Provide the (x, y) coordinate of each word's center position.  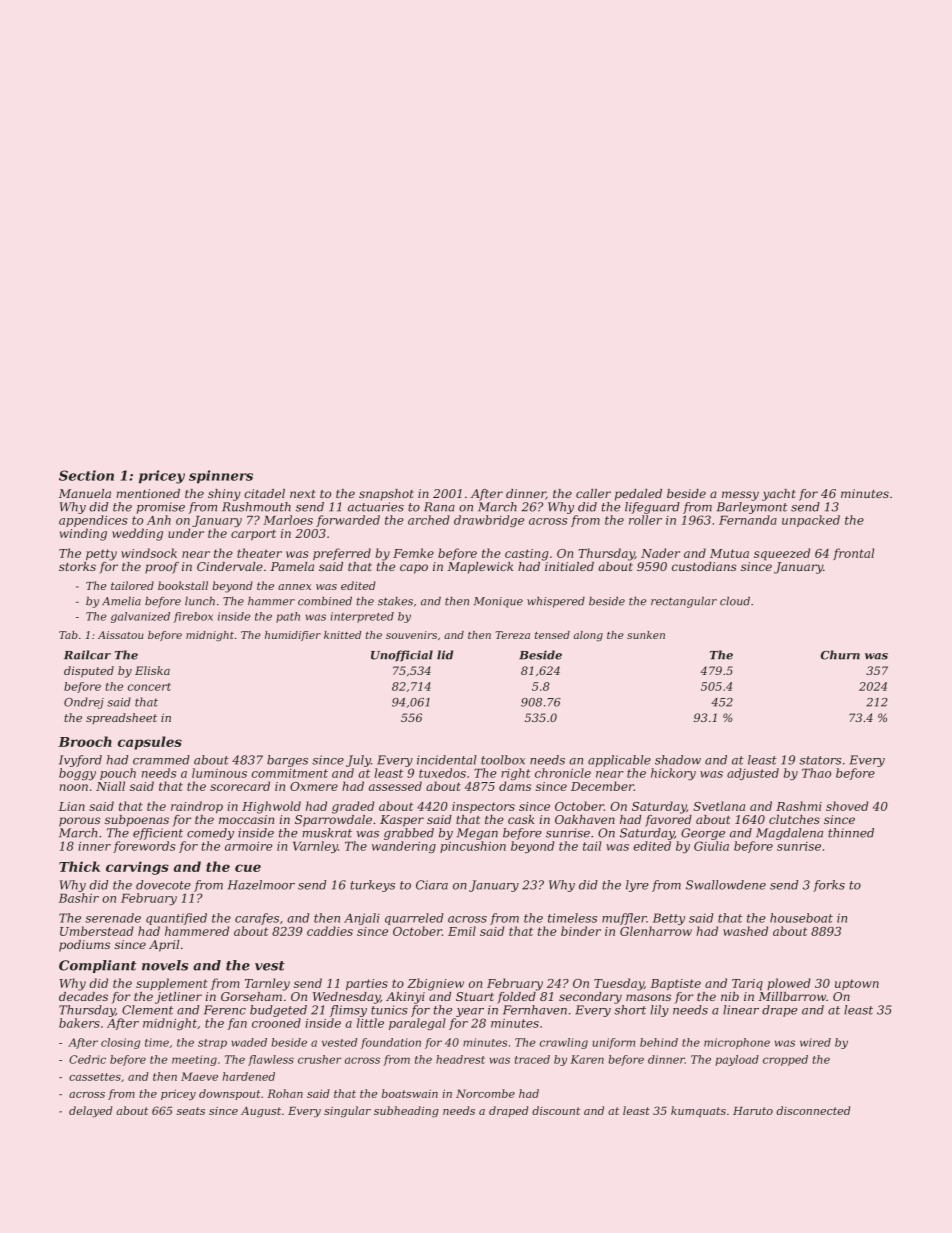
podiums (84, 946)
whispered (556, 602)
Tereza (512, 635)
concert (149, 687)
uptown (857, 984)
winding (83, 534)
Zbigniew (435, 984)
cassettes (95, 1077)
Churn (840, 655)
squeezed (782, 554)
